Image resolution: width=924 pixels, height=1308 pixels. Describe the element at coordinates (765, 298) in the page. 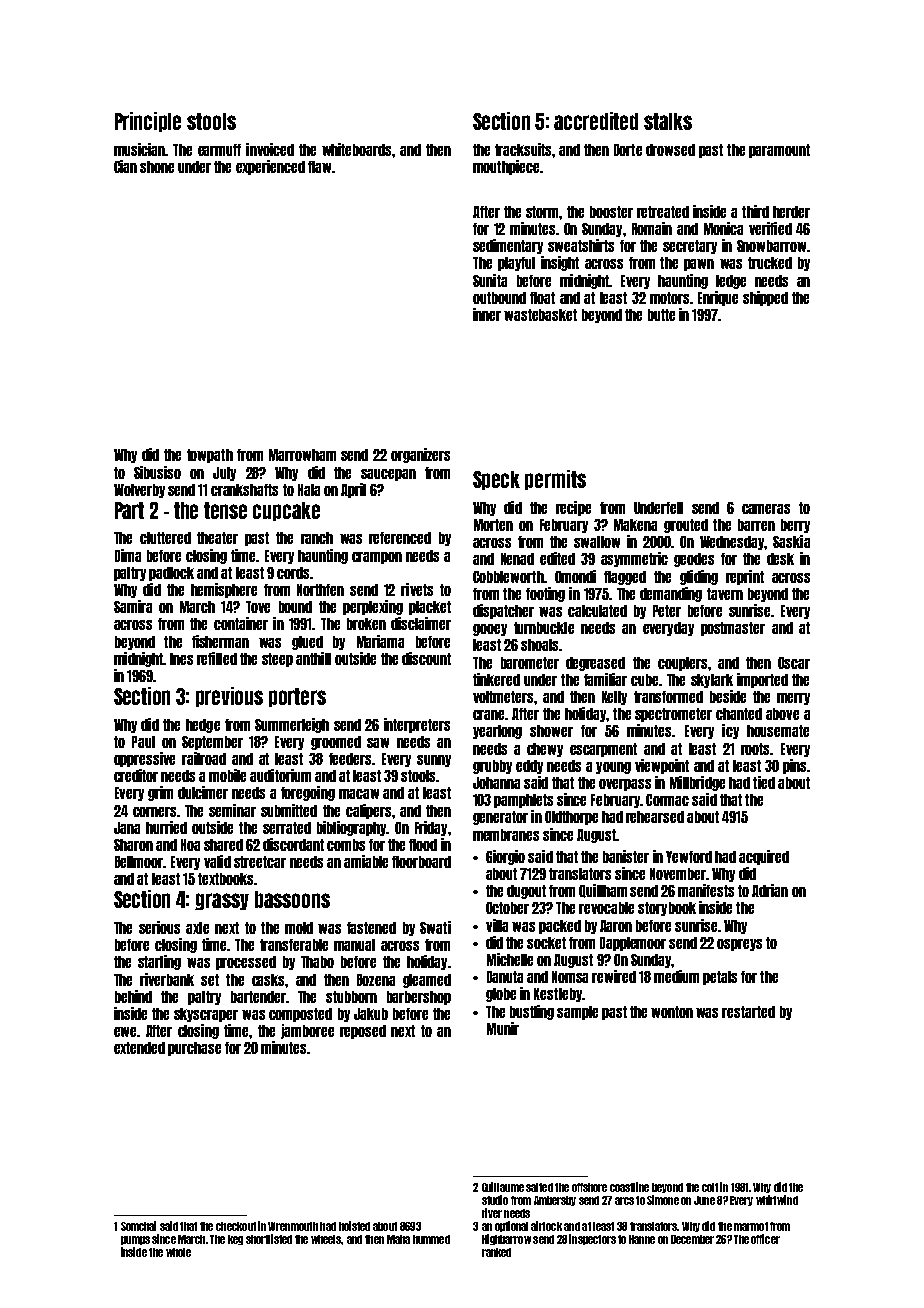

I see `shipped` at that location.
